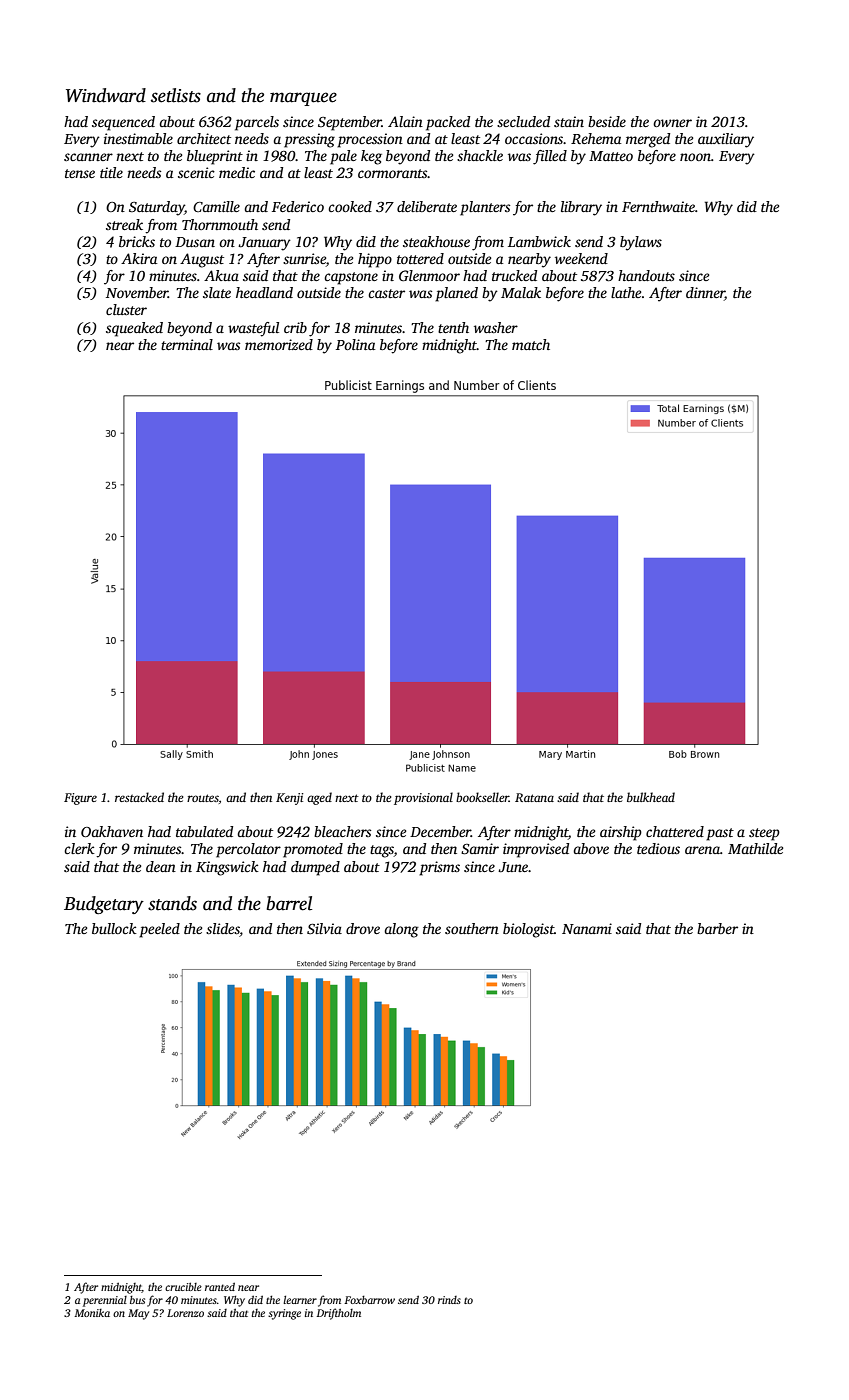  Describe the element at coordinates (482, 797) in the screenshot. I see `bookseller` at that location.
